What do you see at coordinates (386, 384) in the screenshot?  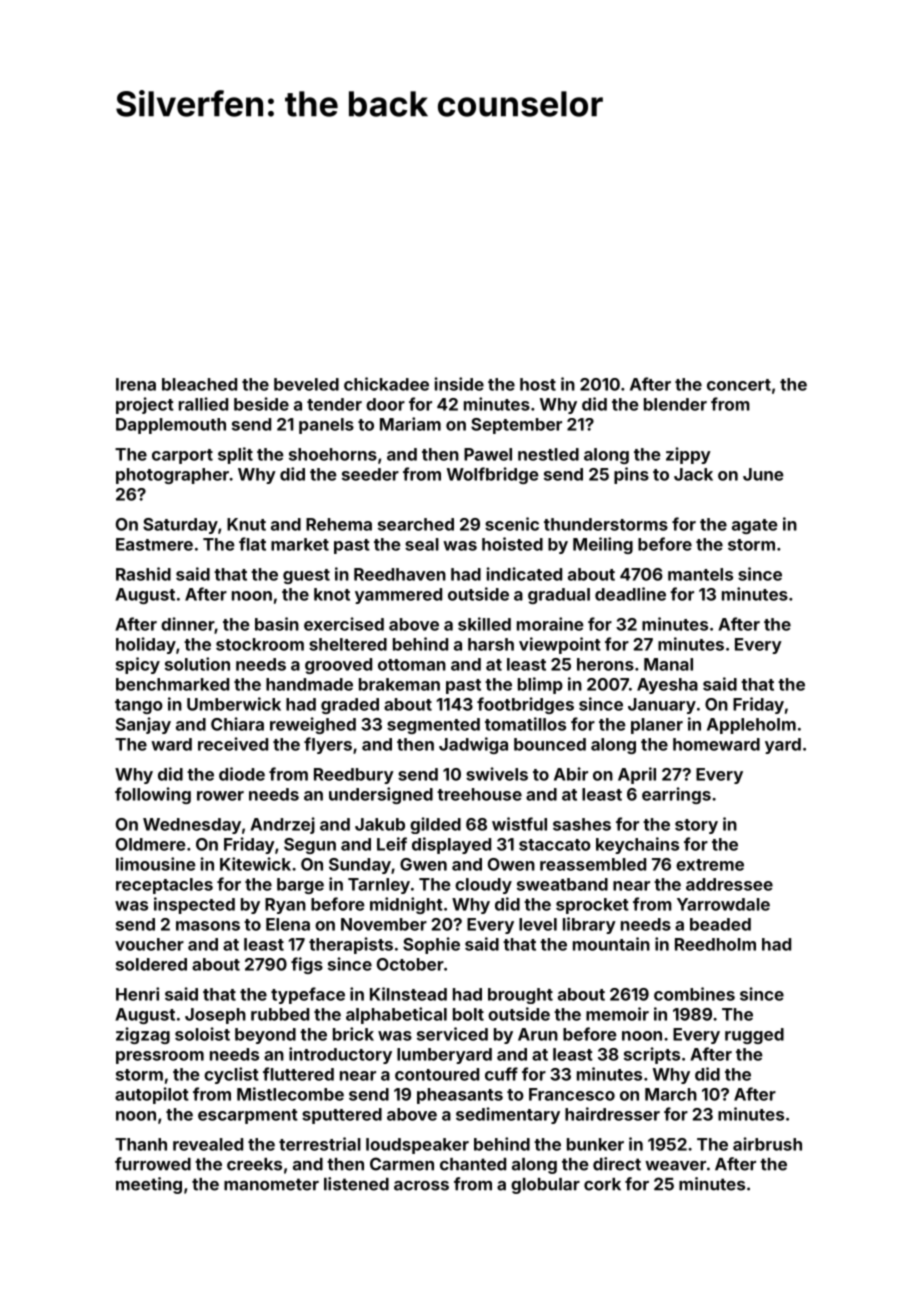 I see `chickadee` at bounding box center [386, 384].
